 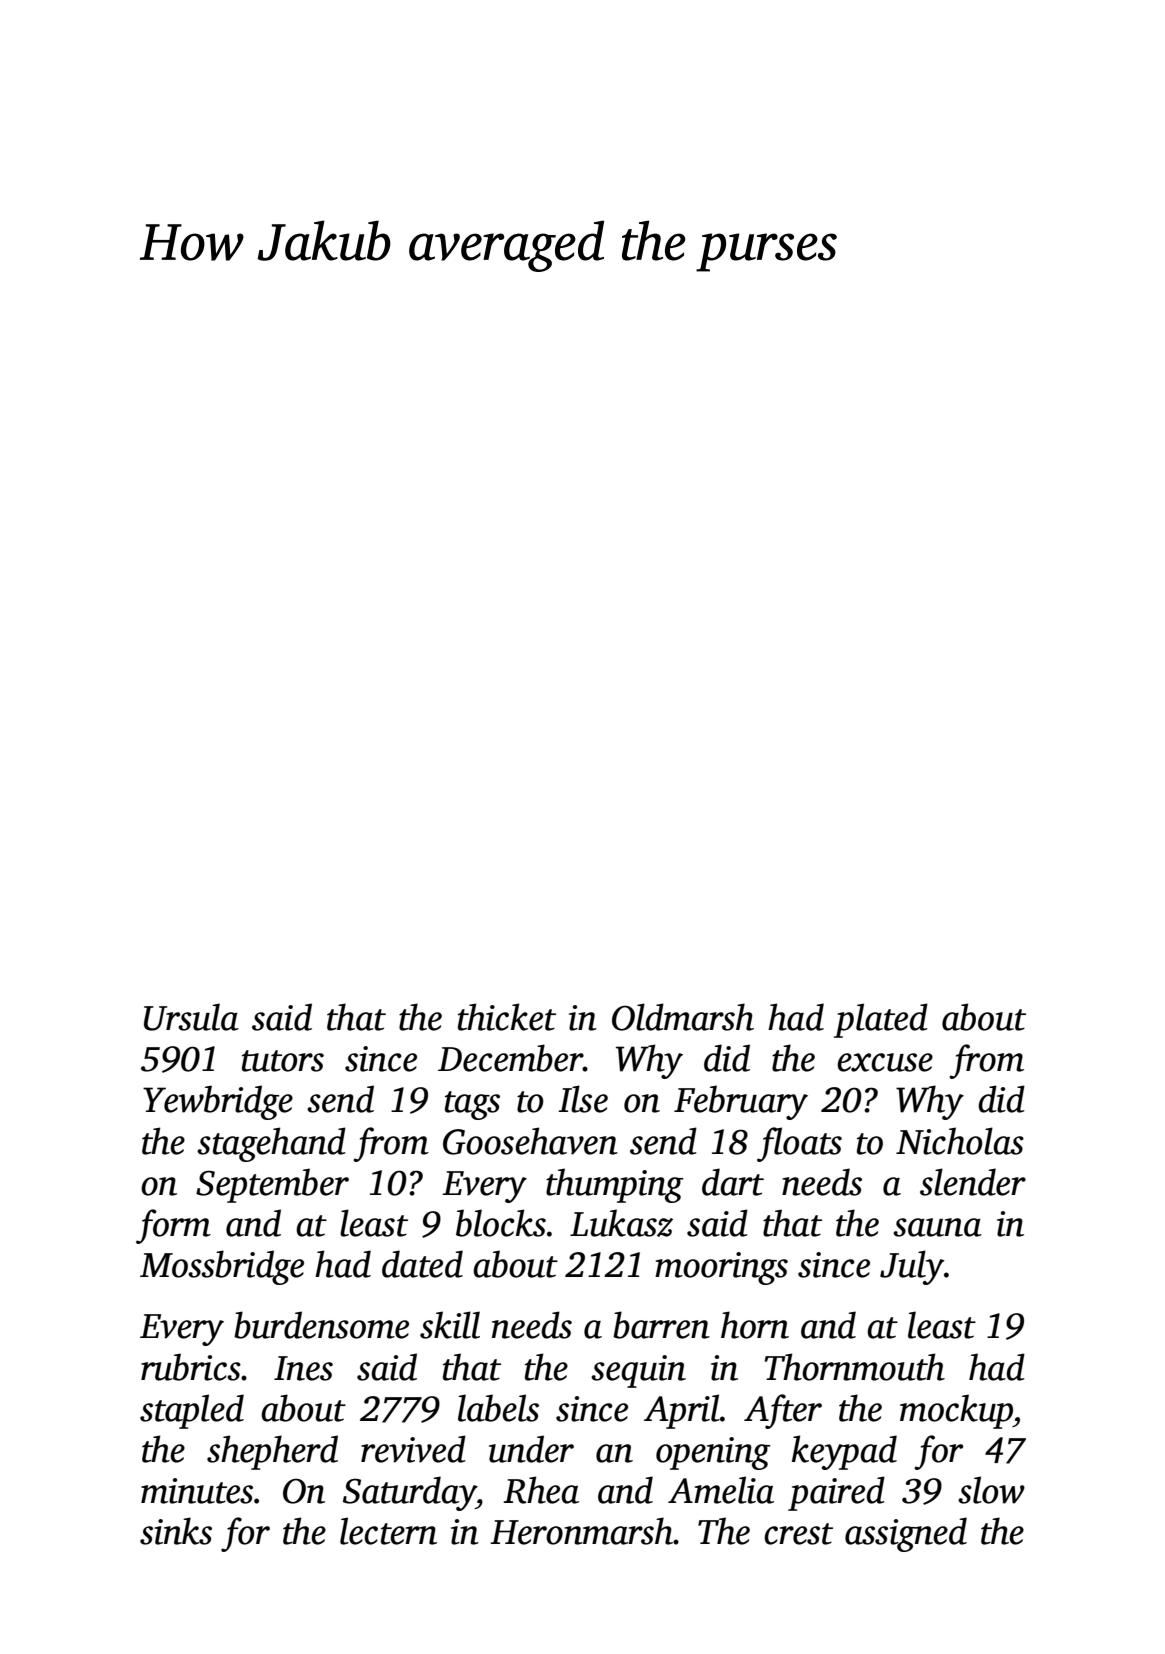 What do you see at coordinates (733, 1182) in the screenshot?
I see `dart` at bounding box center [733, 1182].
